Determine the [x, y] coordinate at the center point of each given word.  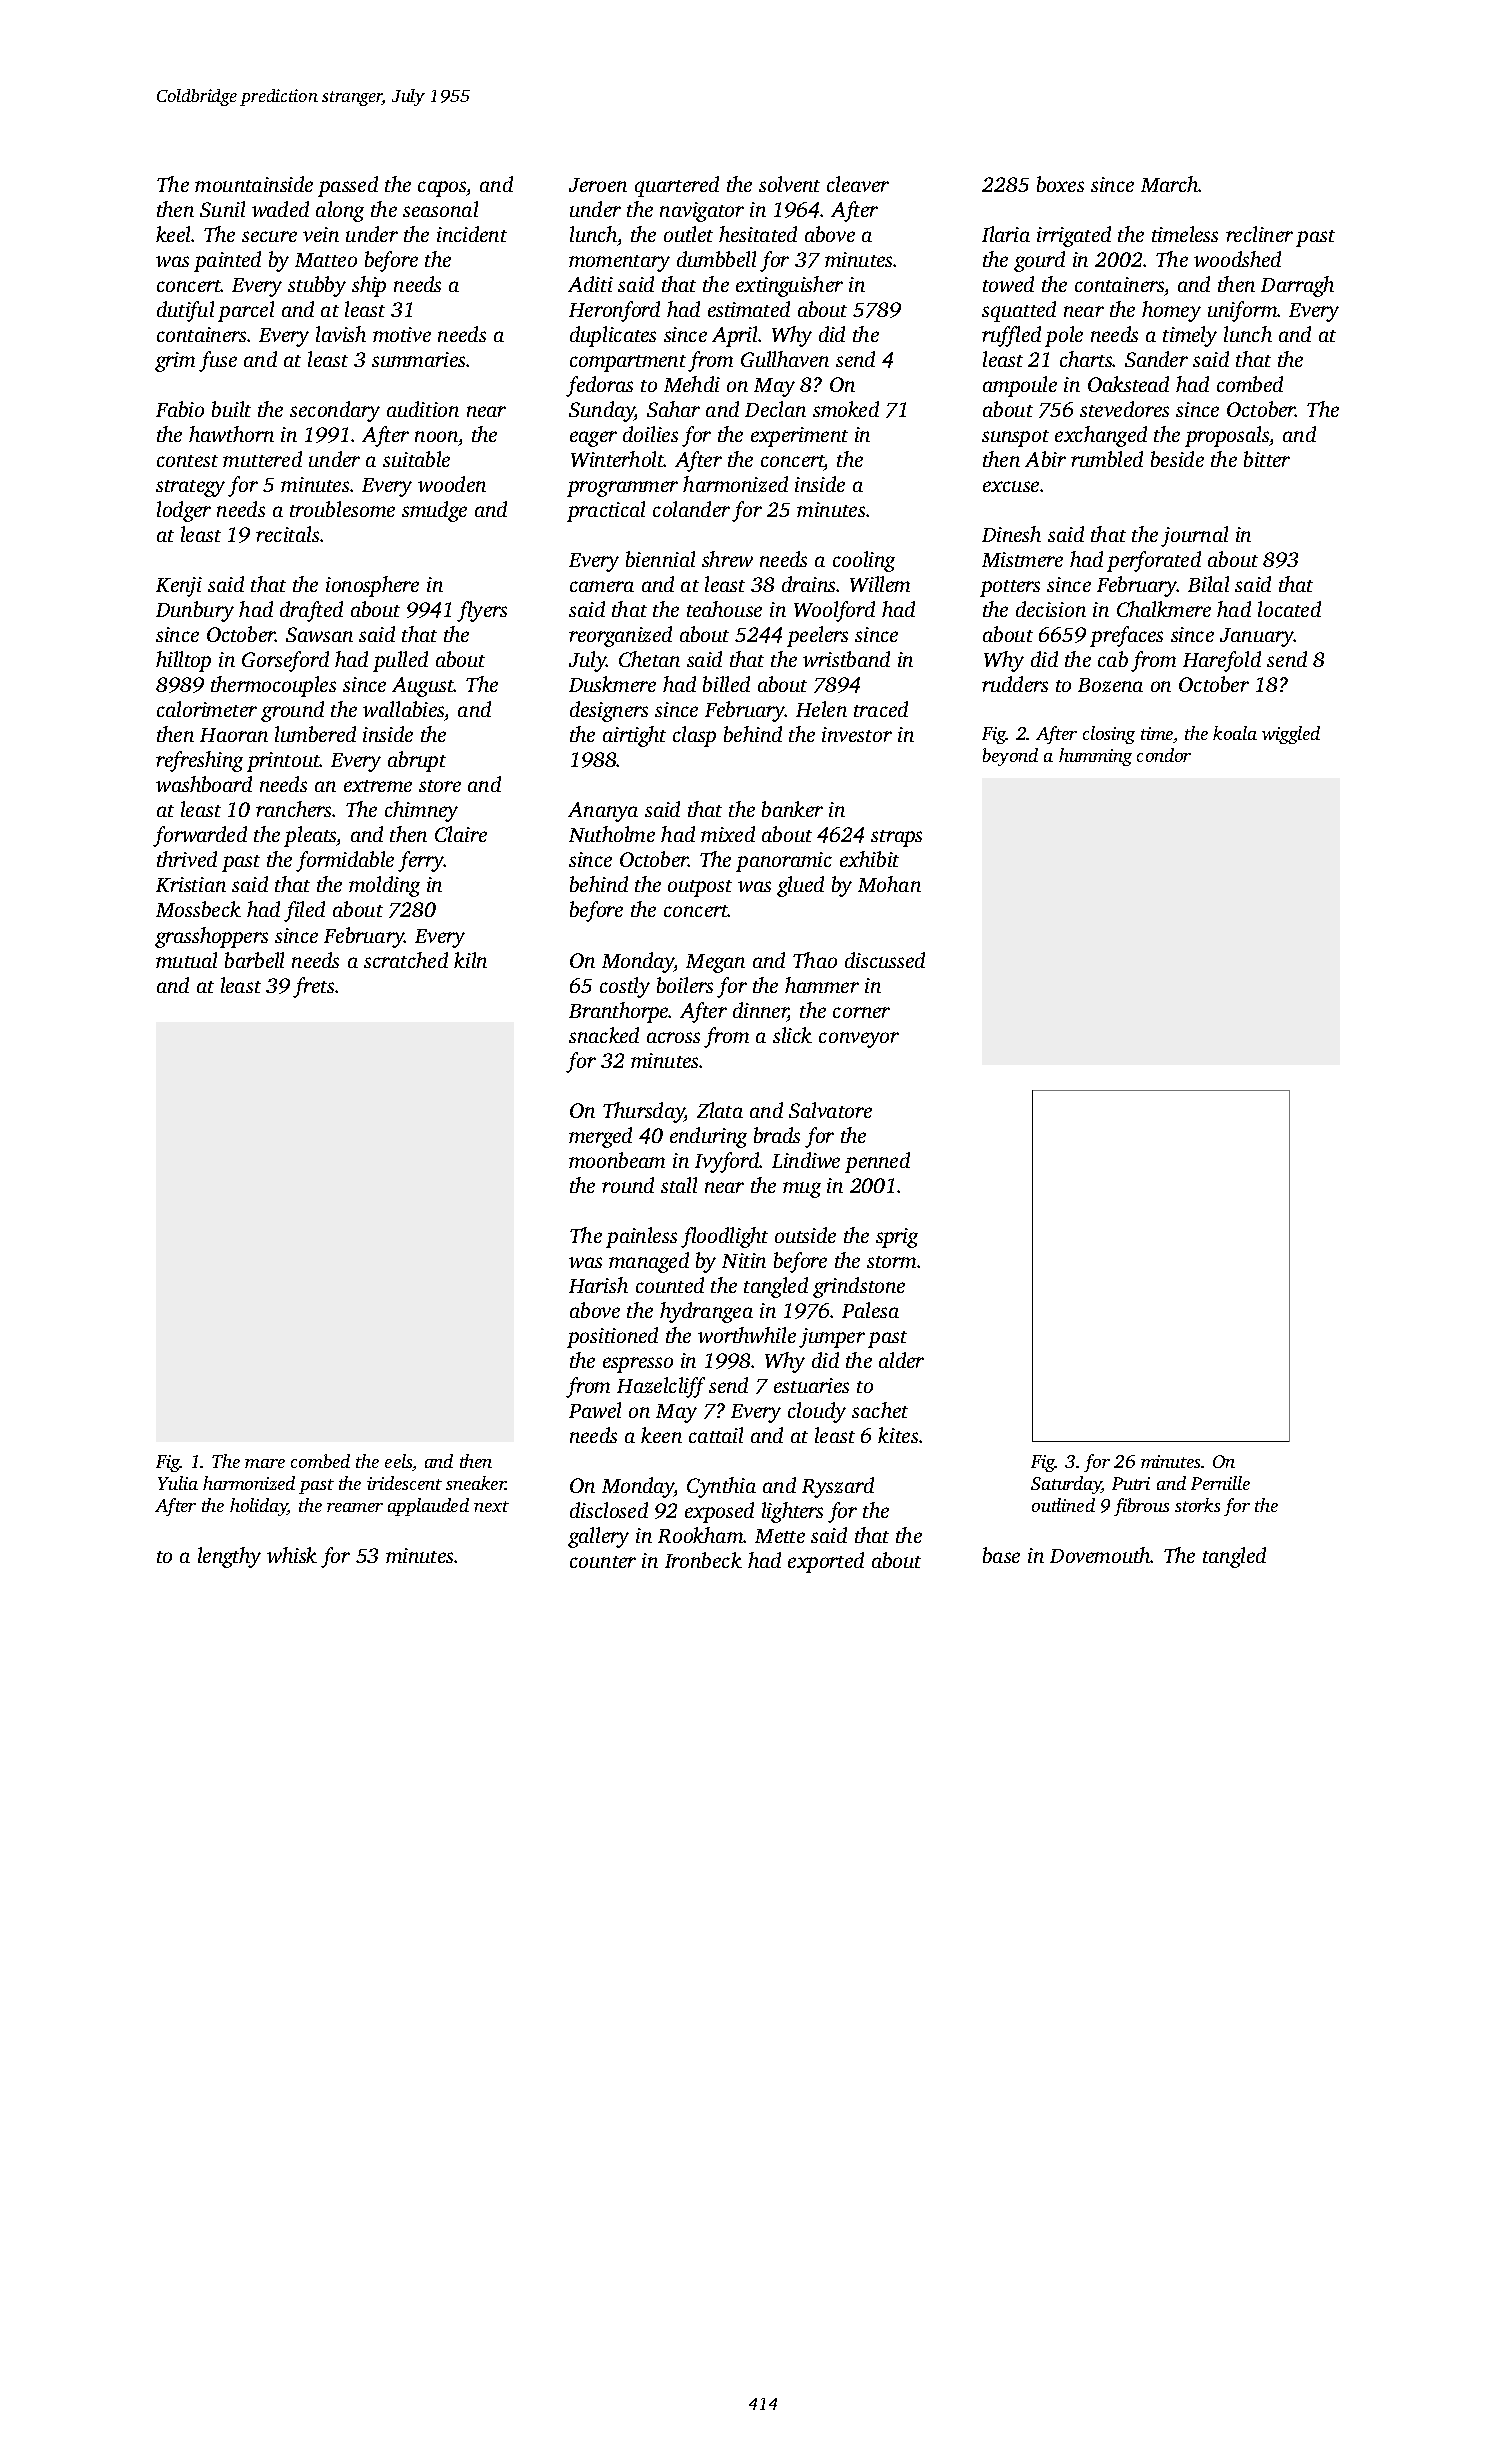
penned [877, 1162]
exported [826, 1562]
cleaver [858, 184]
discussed [885, 960]
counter [603, 1562]
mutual [186, 960]
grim [175, 362]
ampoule [1020, 386]
